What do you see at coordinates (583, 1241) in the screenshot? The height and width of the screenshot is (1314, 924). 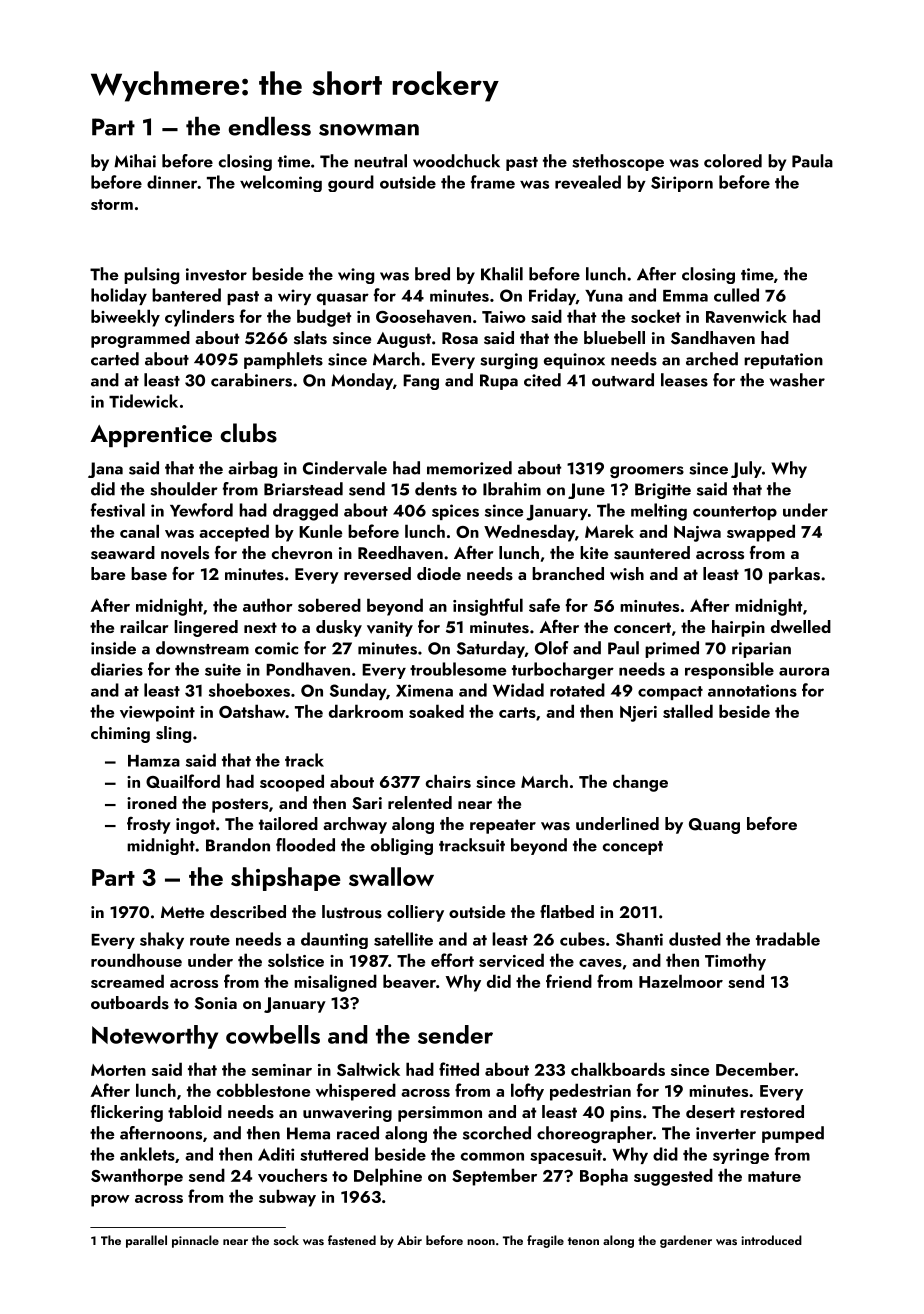 I see `tenon` at bounding box center [583, 1241].
